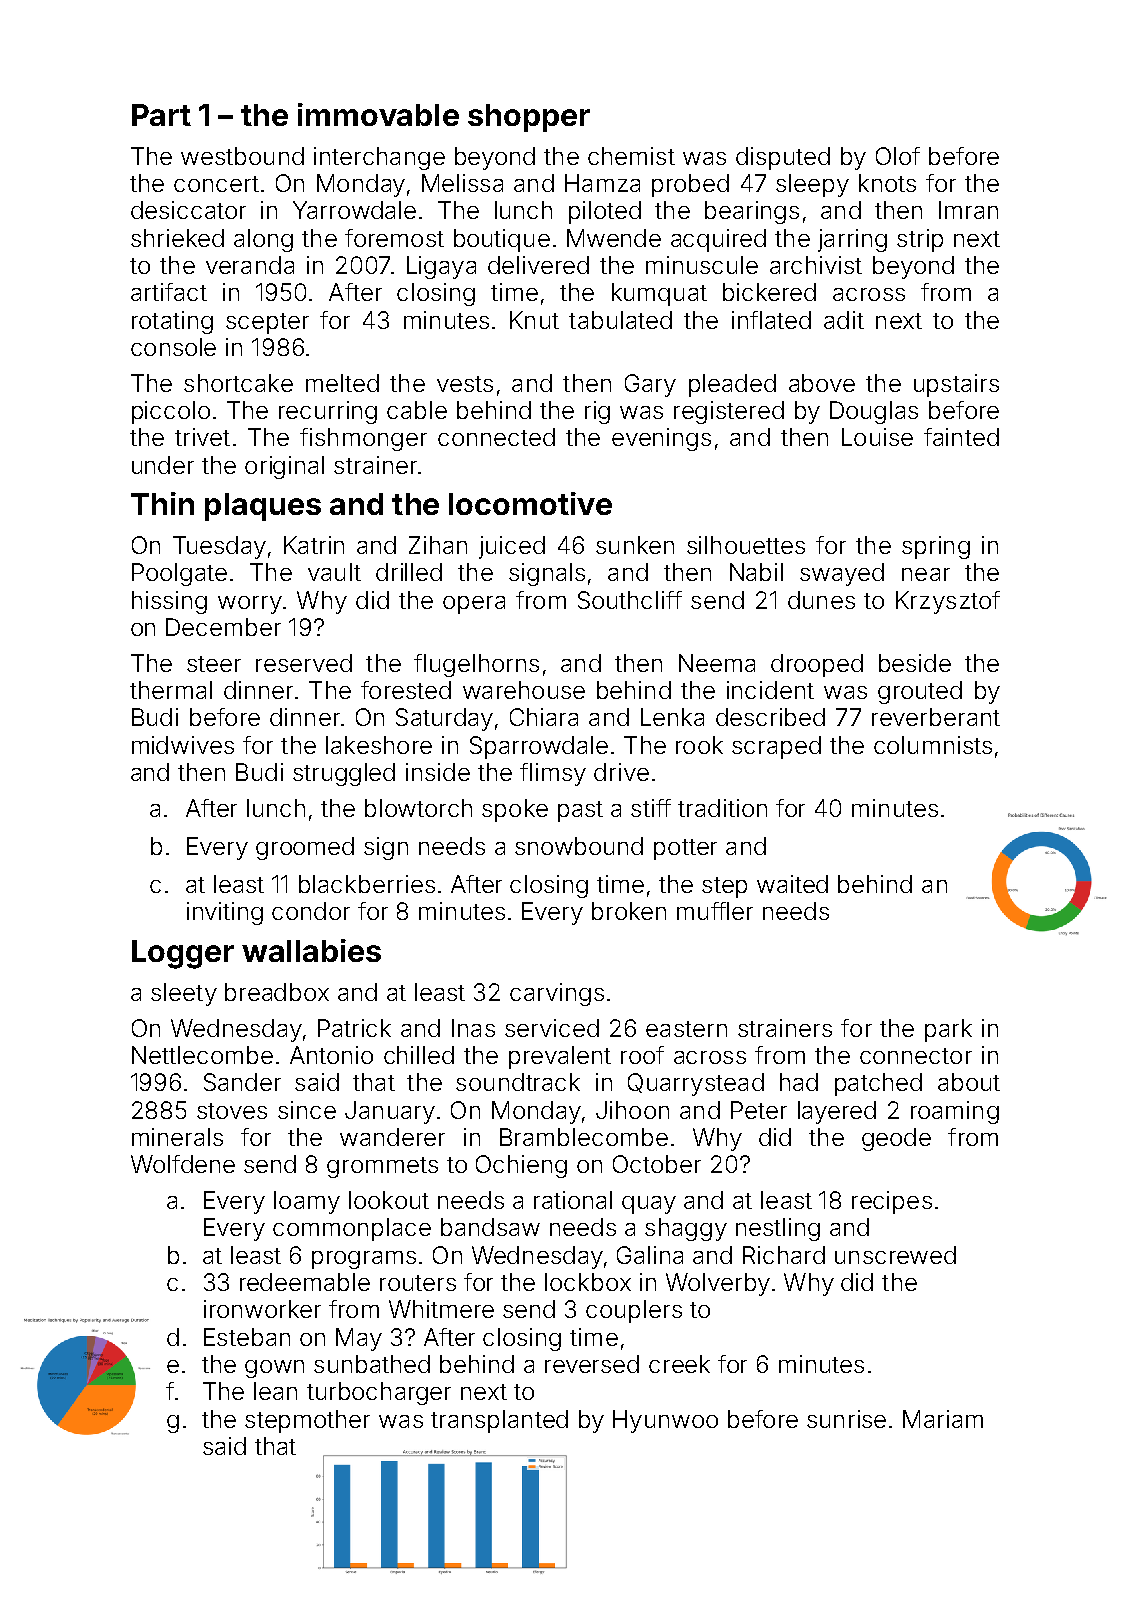 The height and width of the document is (1598, 1130). Describe the element at coordinates (275, 1391) in the document. I see `lean` at that location.
